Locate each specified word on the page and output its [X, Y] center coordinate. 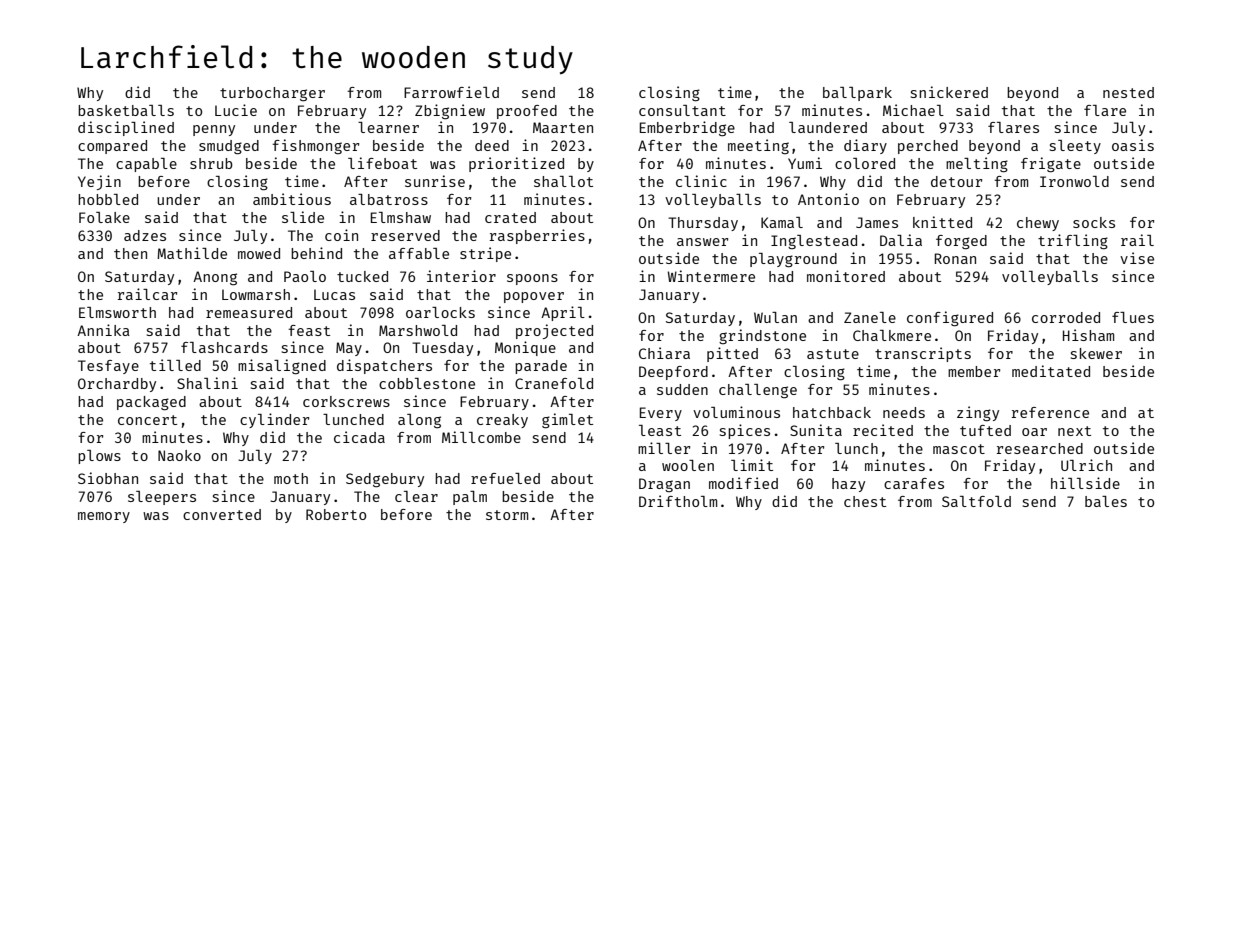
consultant [682, 110]
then [130, 253]
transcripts [923, 354]
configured [950, 318]
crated [510, 217]
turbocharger [272, 94]
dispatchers [384, 366]
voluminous [736, 412]
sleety [1075, 147]
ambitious [292, 199]
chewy [1038, 224]
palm [470, 498]
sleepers [162, 498]
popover [534, 297]
